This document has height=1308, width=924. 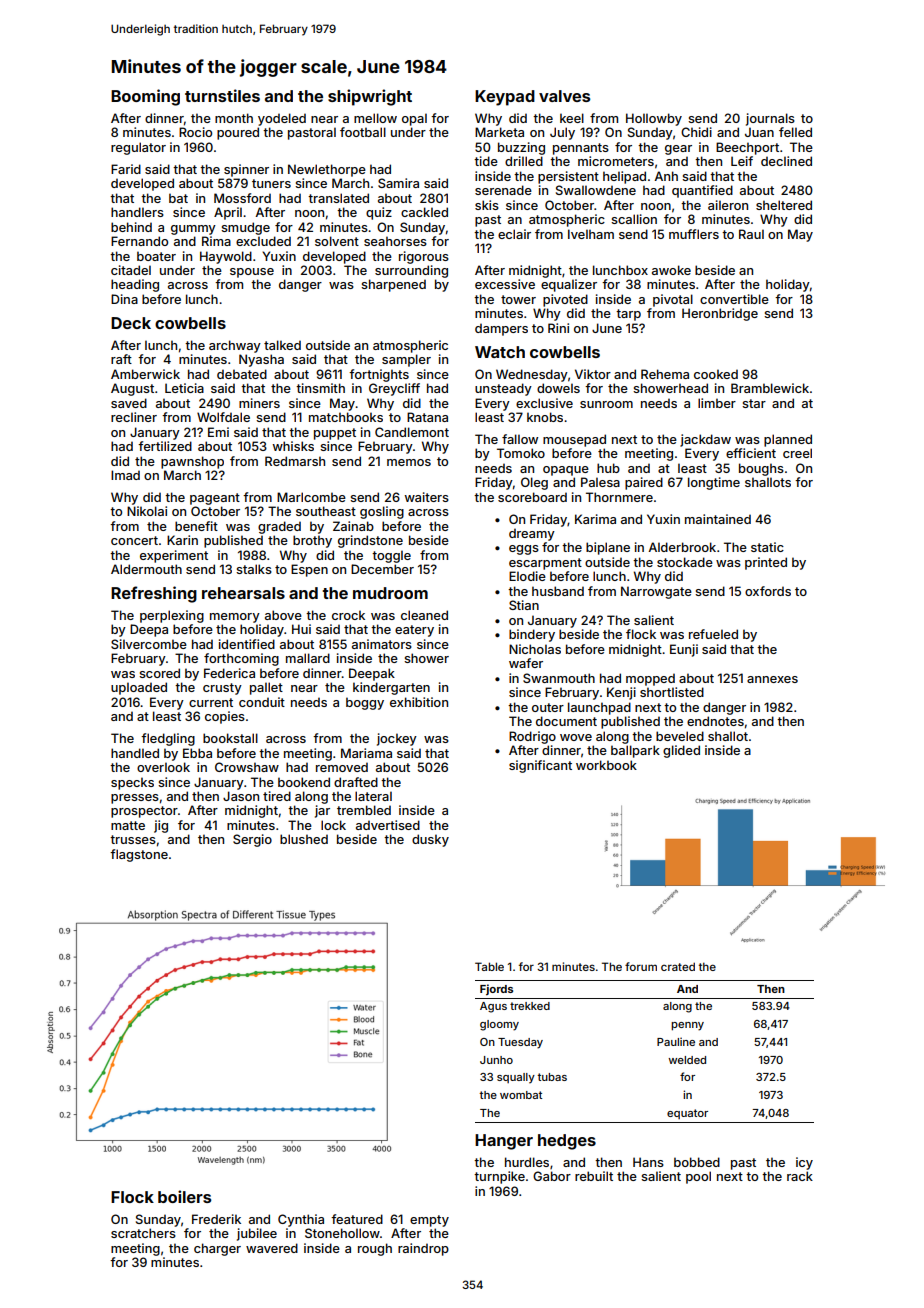 What do you see at coordinates (800, 1176) in the document?
I see `rack` at bounding box center [800, 1176].
